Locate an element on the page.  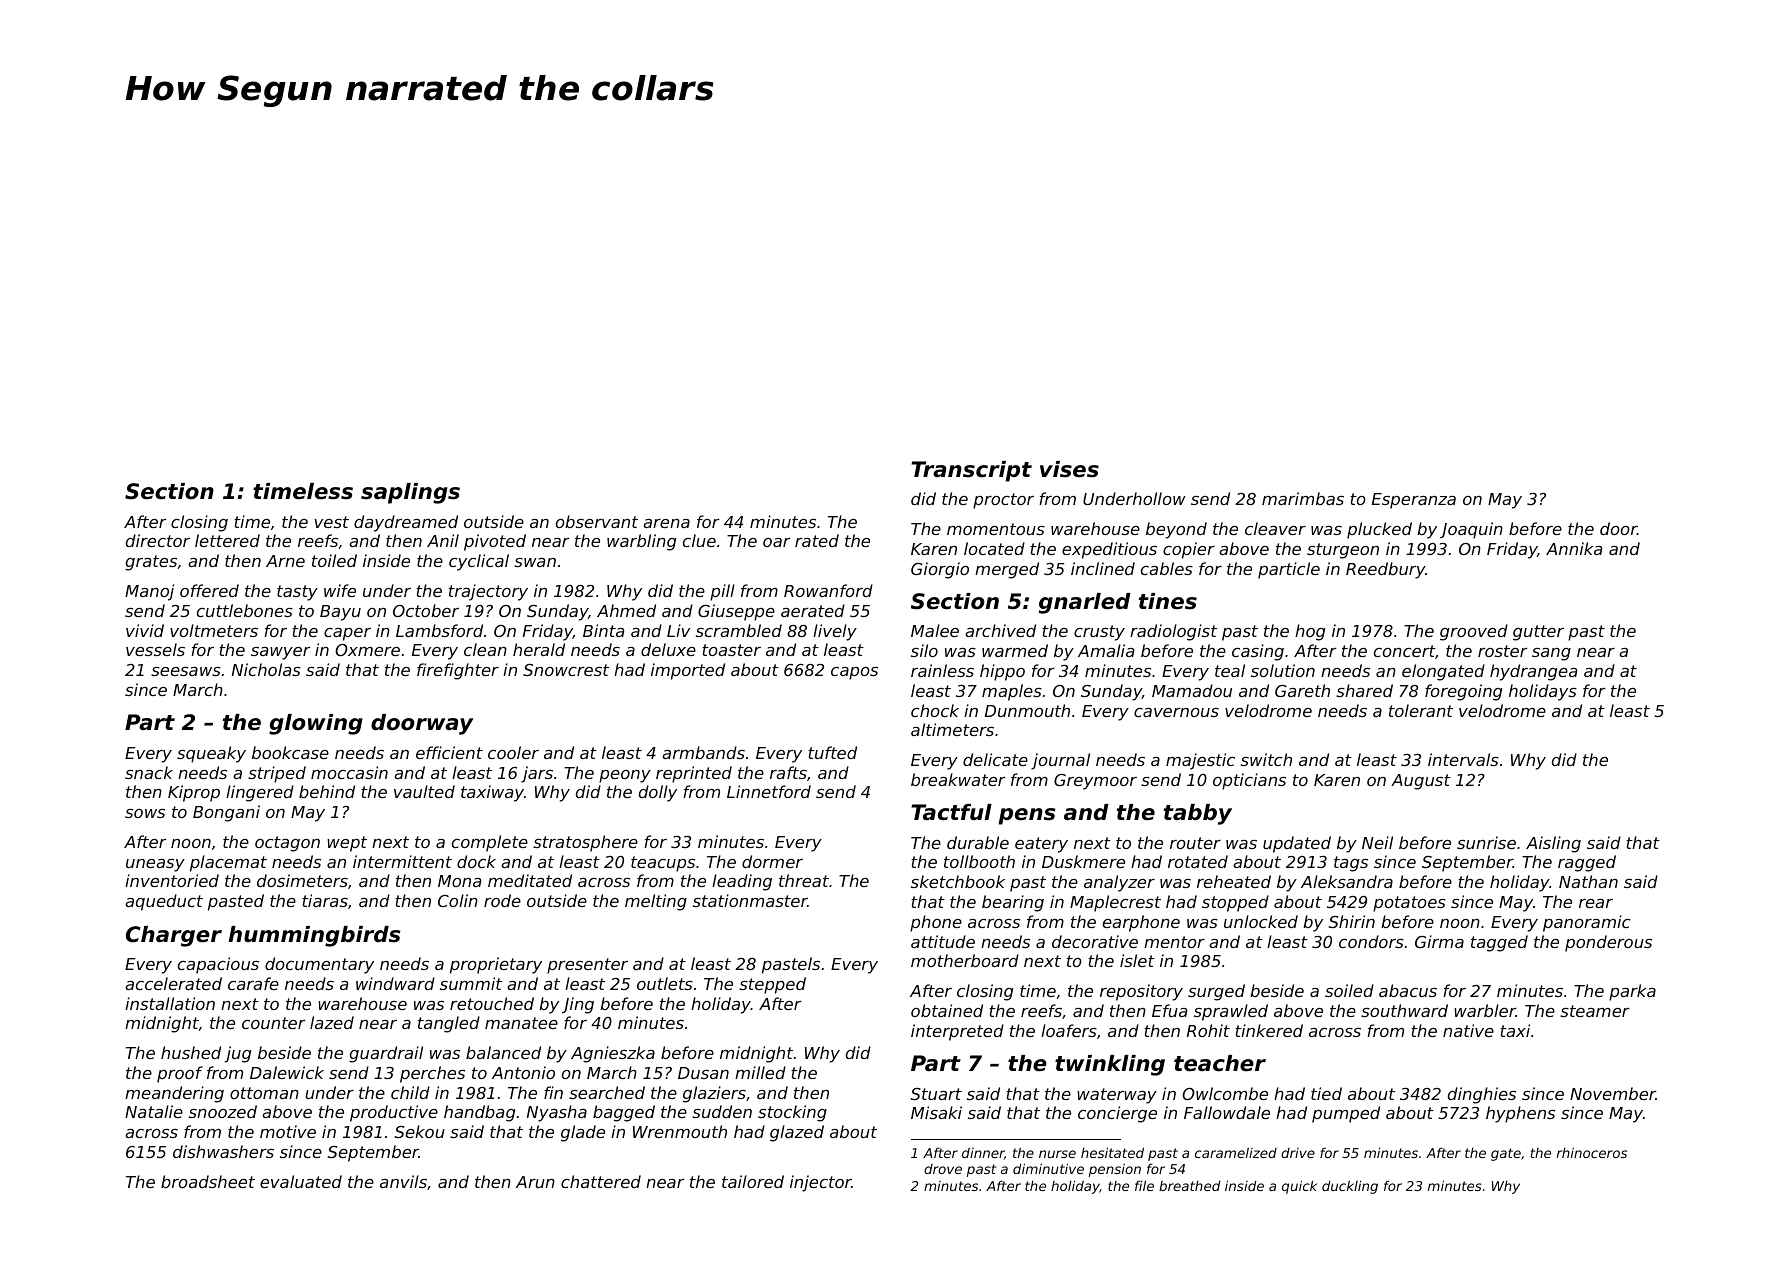
vises is located at coordinates (1069, 469).
